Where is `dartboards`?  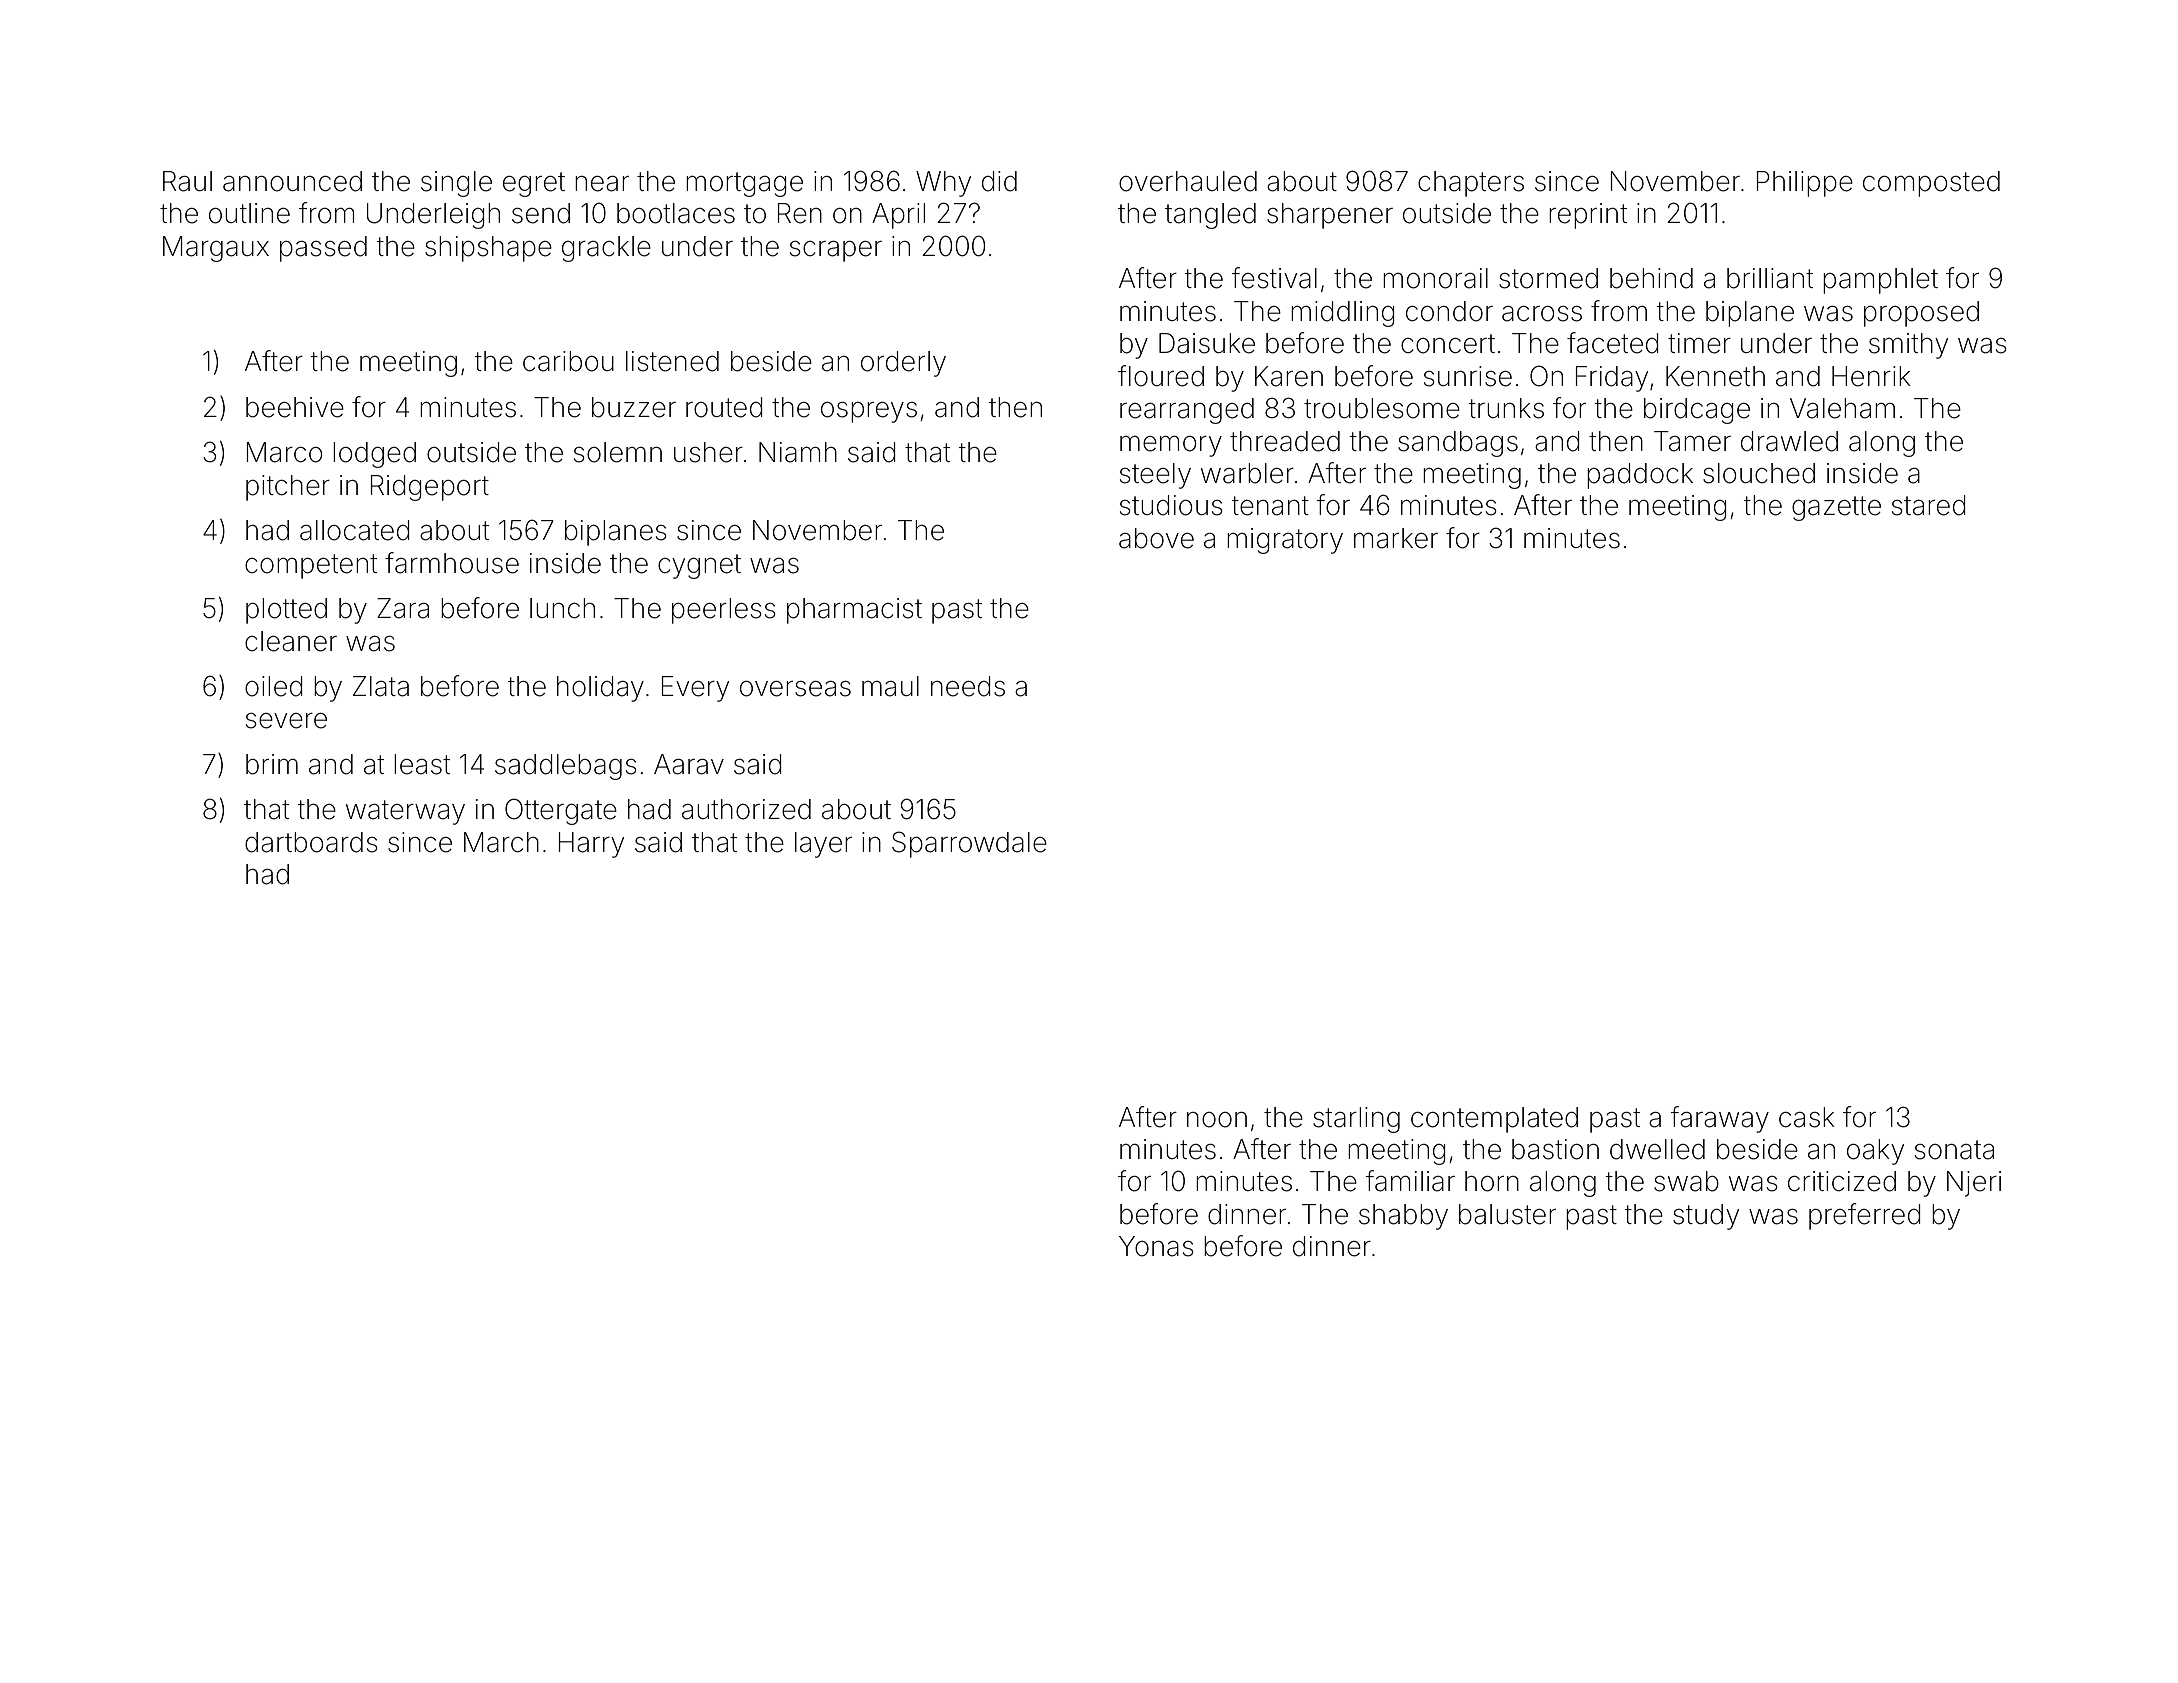
dartboards is located at coordinates (311, 842).
